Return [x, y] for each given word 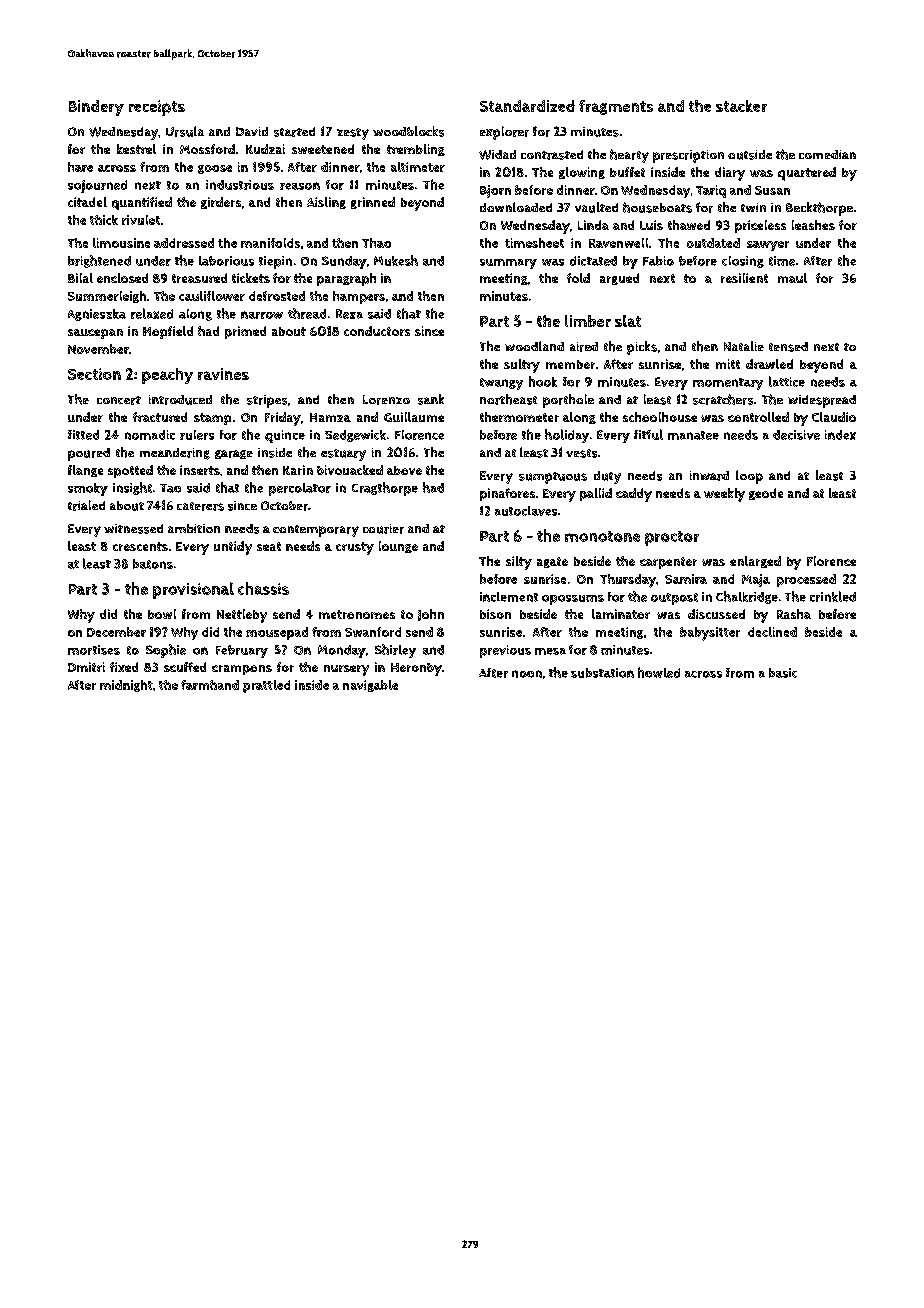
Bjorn [495, 191]
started [294, 132]
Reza [349, 314]
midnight [126, 686]
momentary [728, 384]
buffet [627, 172]
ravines [223, 374]
